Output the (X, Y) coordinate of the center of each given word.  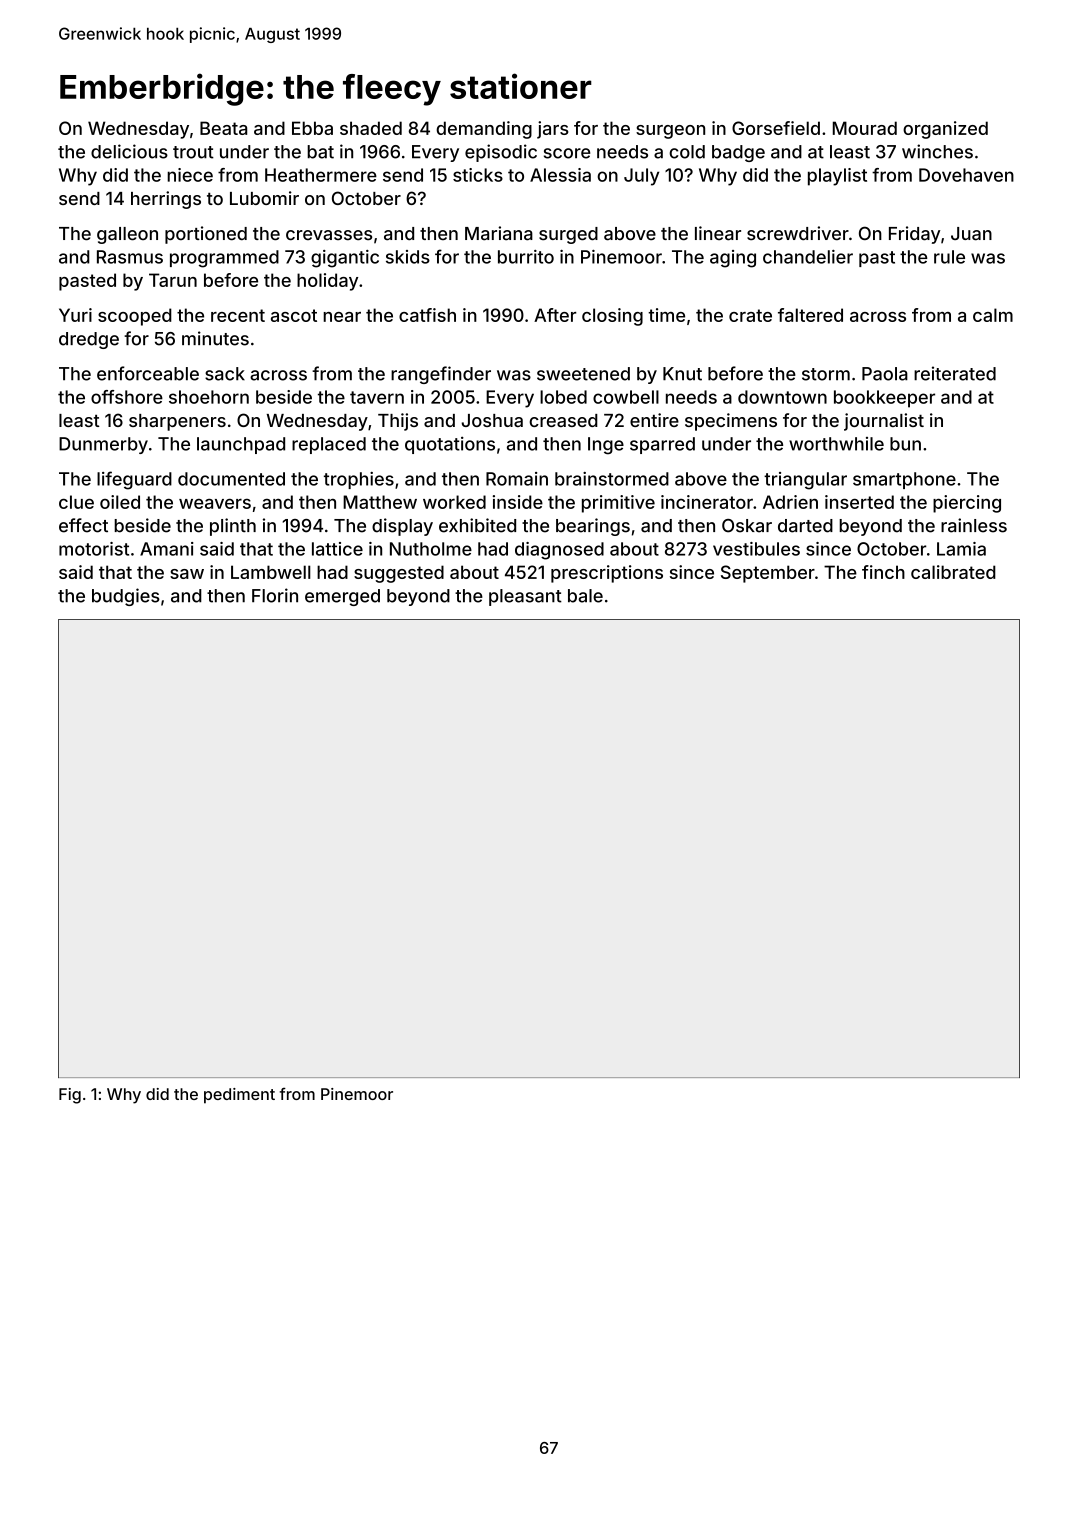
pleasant (525, 597)
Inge (606, 446)
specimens (731, 422)
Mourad (865, 128)
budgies (126, 597)
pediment (239, 1096)
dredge (89, 340)
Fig (70, 1096)
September (768, 574)
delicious (129, 151)
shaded (371, 128)
